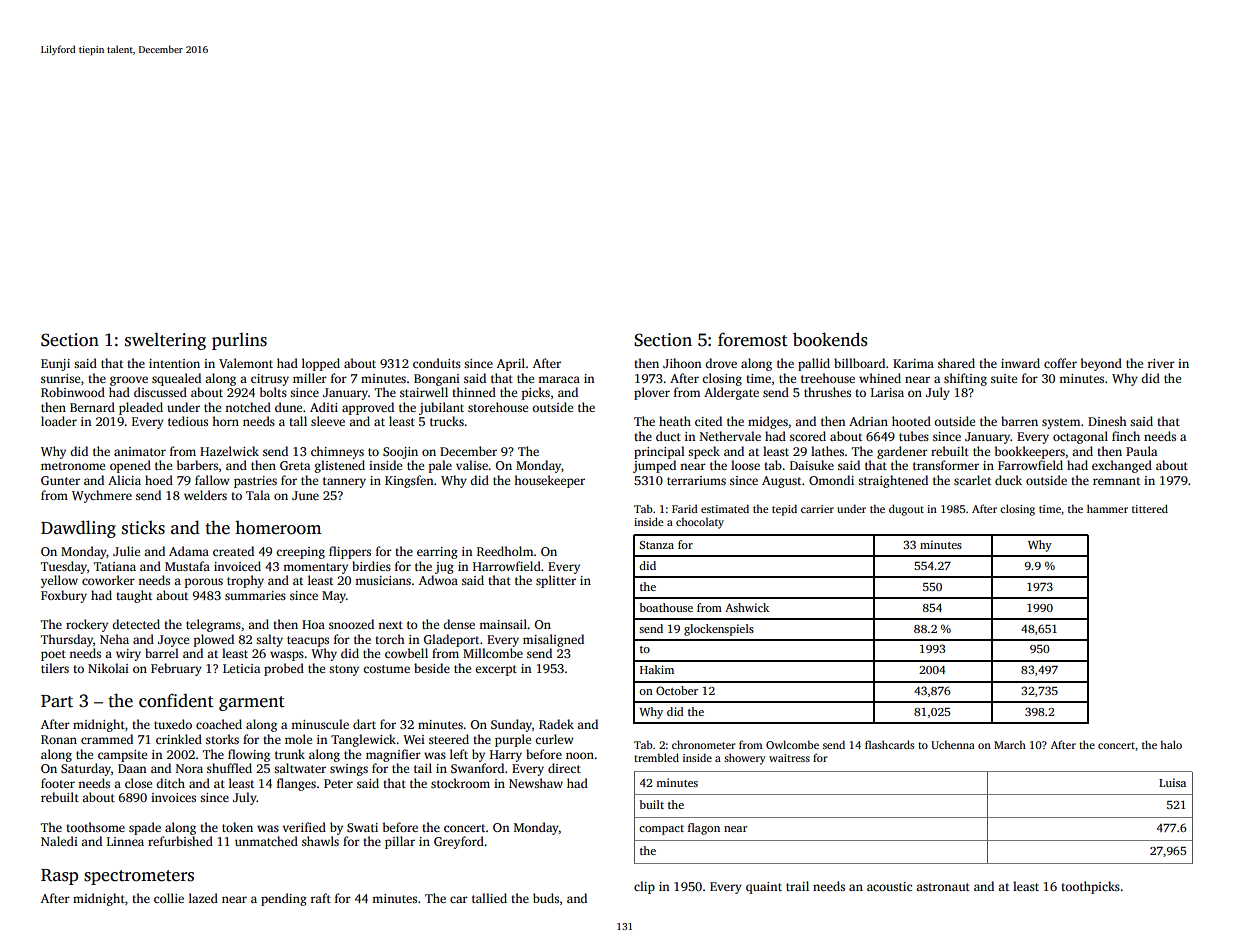  I want to click on sweltering, so click(165, 341).
